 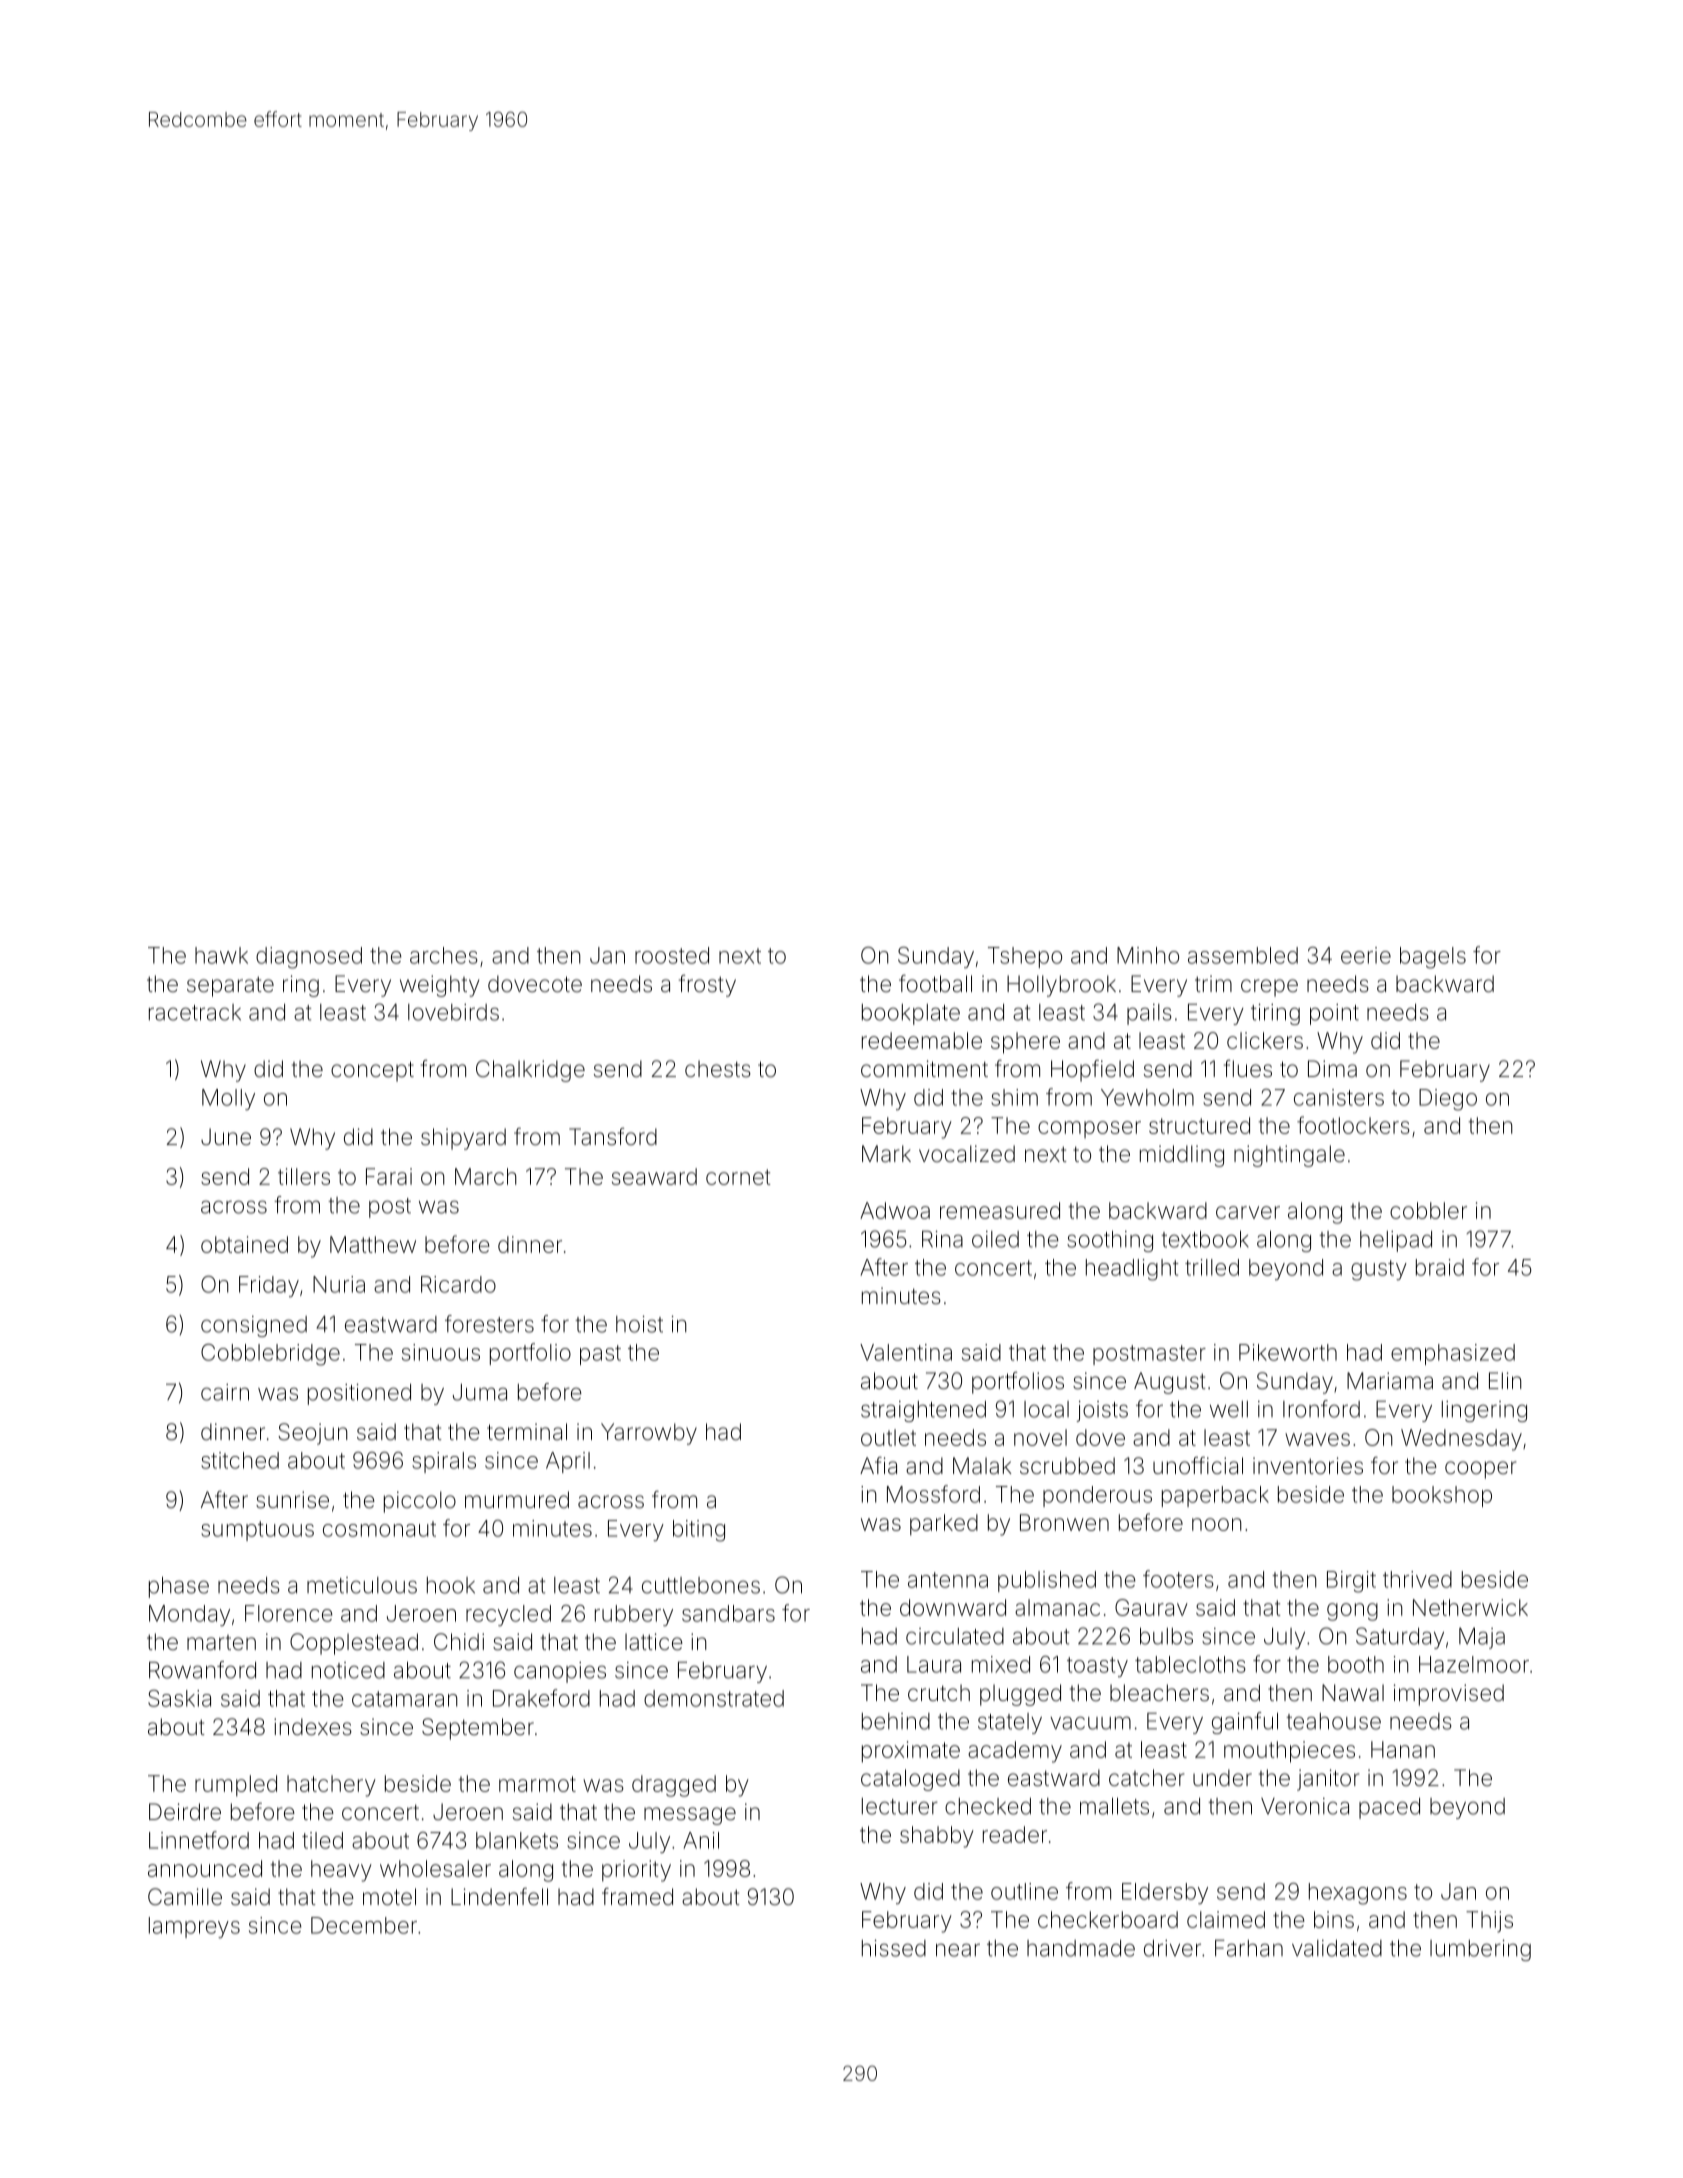 I want to click on gusty, so click(x=1379, y=1270).
